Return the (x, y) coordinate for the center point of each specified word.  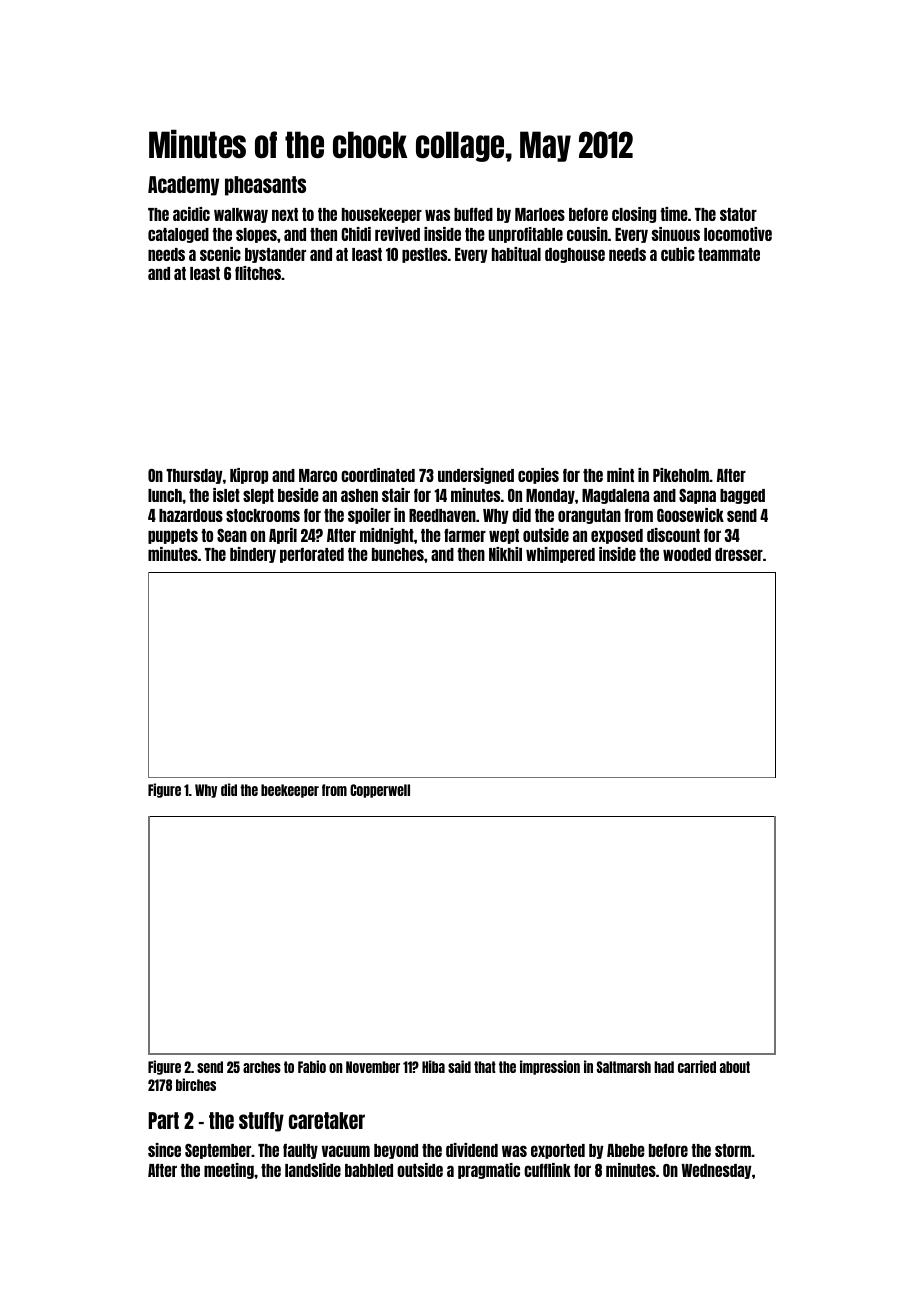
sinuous (676, 234)
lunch (165, 495)
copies (538, 476)
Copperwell (380, 791)
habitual (516, 254)
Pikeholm (681, 475)
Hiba (433, 1066)
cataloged (178, 235)
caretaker (327, 1120)
